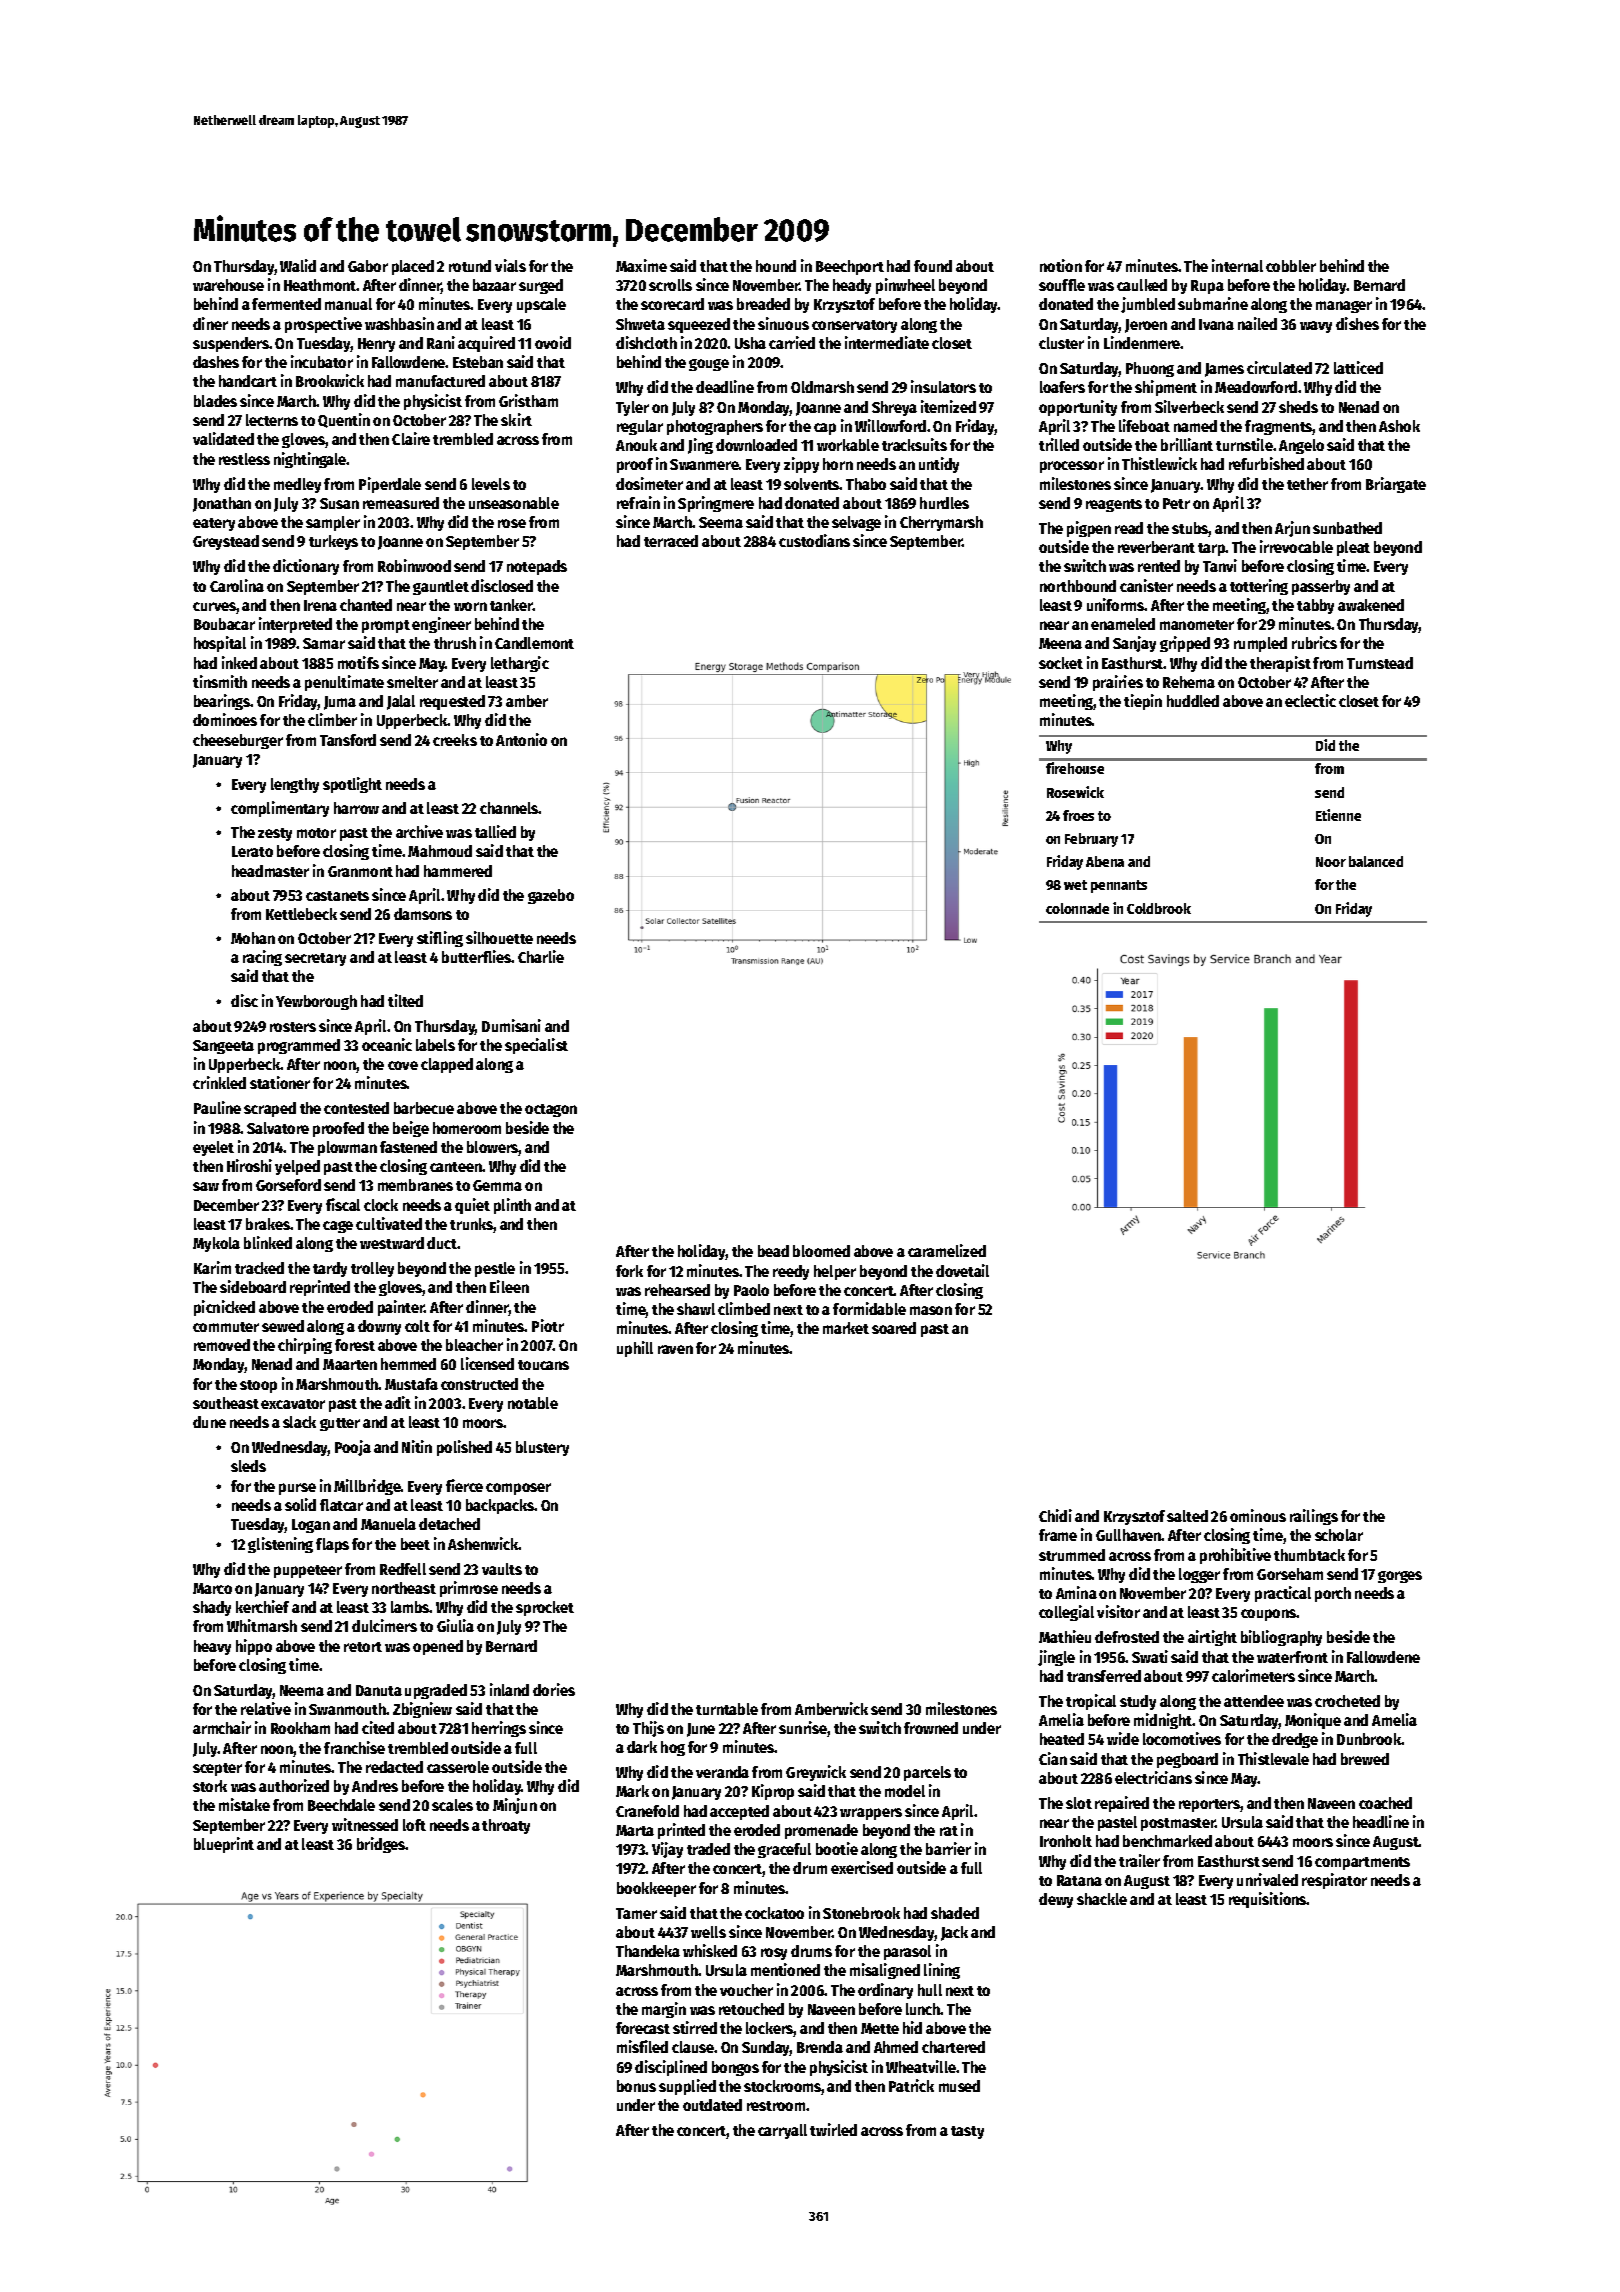  I want to click on bonus, so click(636, 2086).
